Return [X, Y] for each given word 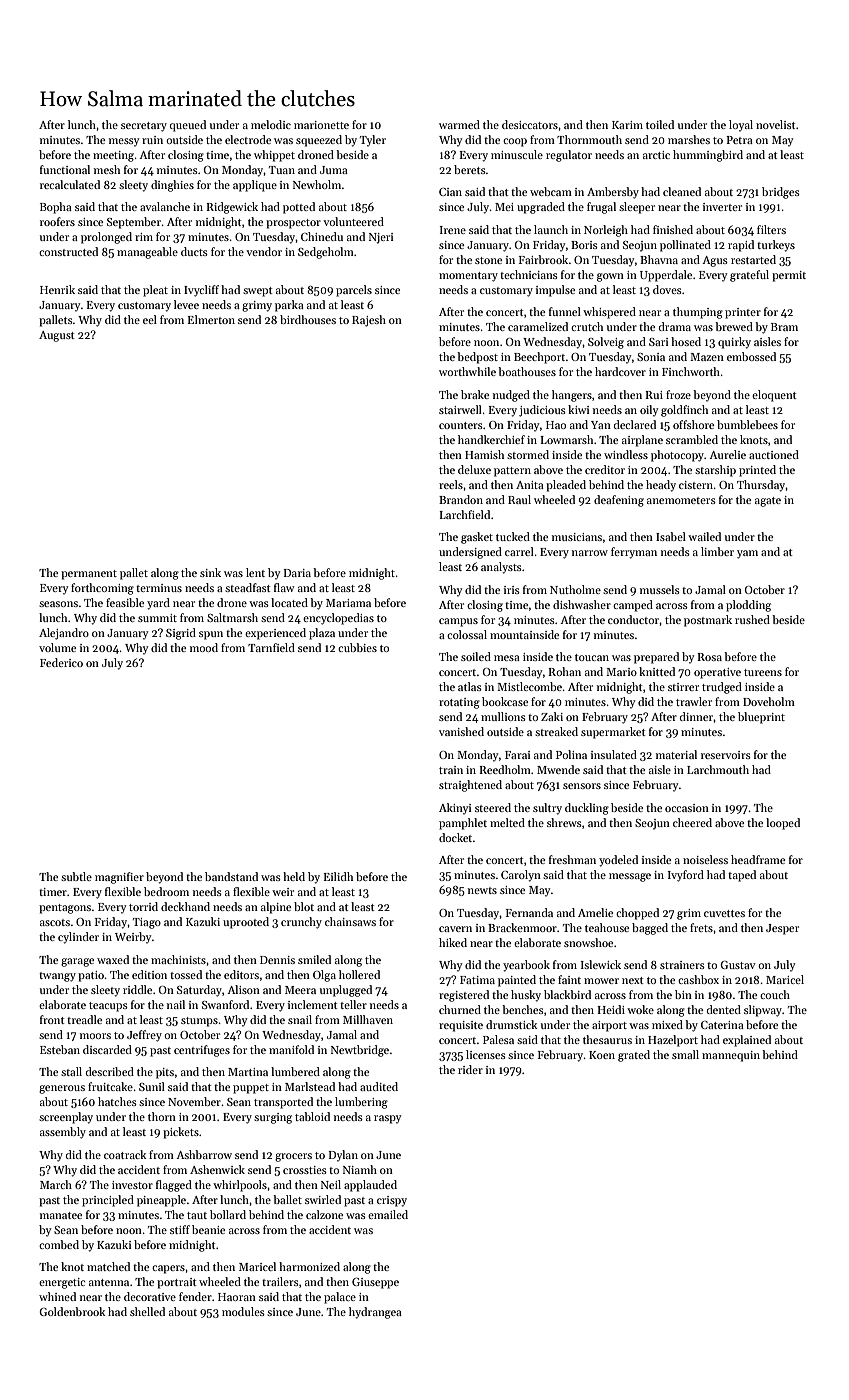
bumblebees [747, 424]
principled [108, 1201]
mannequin [731, 1056]
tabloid [312, 1116]
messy [124, 142]
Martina [248, 1072]
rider [470, 1069]
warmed [459, 124]
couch [775, 994]
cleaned [682, 191]
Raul [519, 499]
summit [157, 618]
